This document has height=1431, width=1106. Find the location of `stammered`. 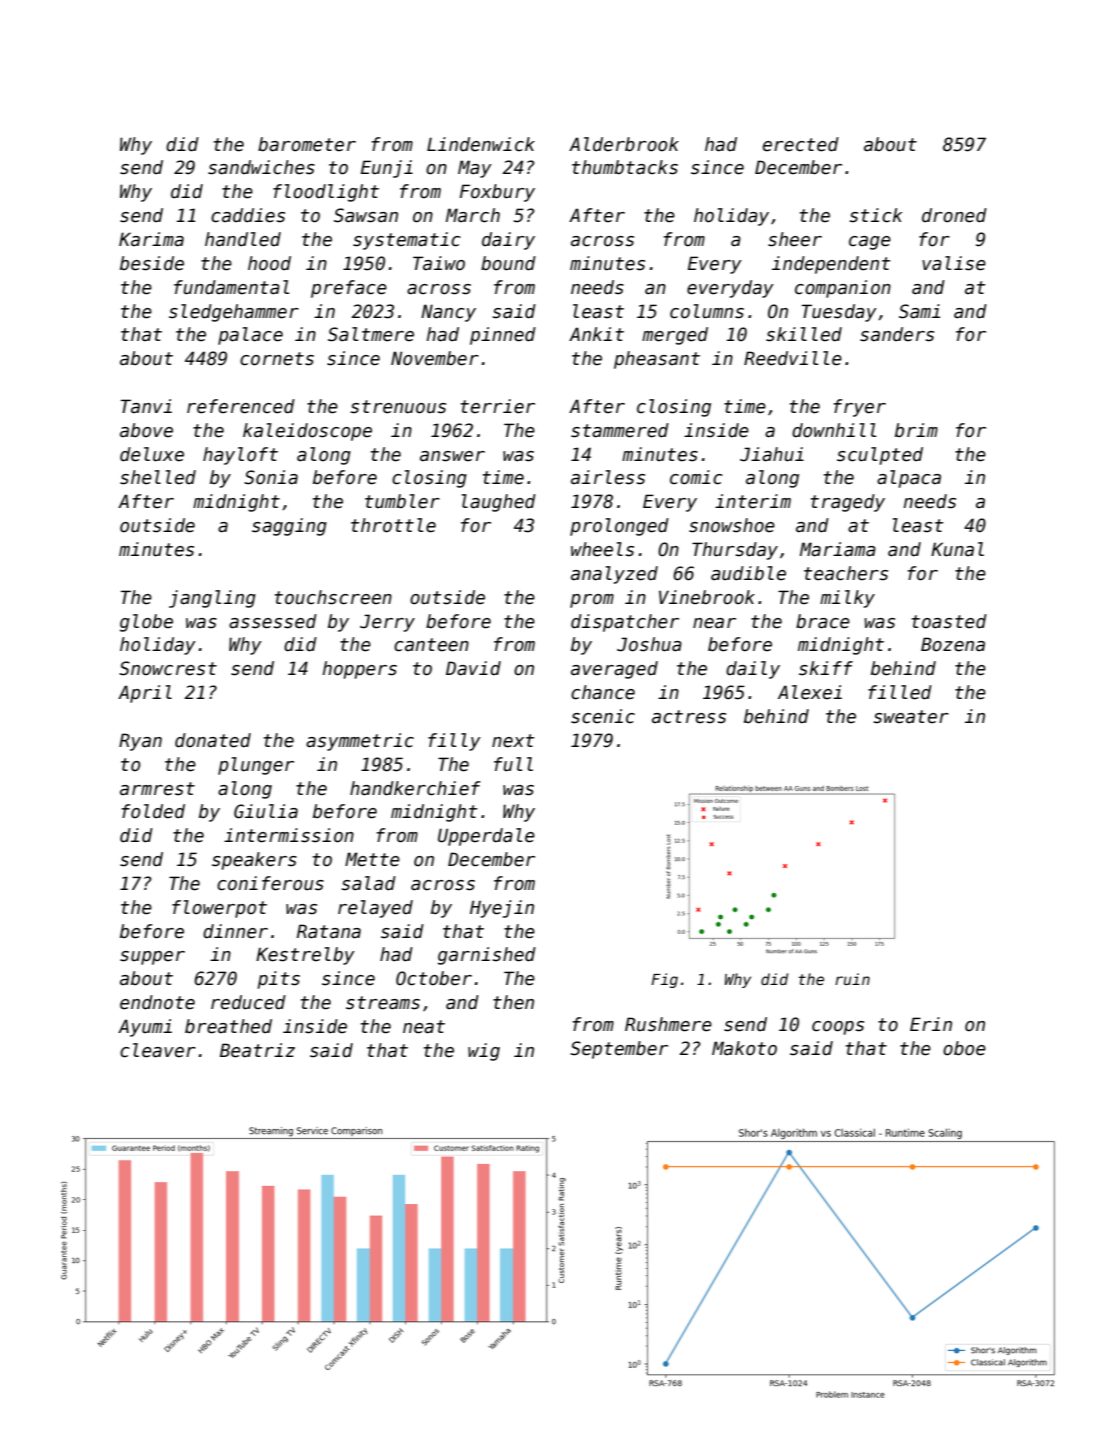

stammered is located at coordinates (620, 430).
